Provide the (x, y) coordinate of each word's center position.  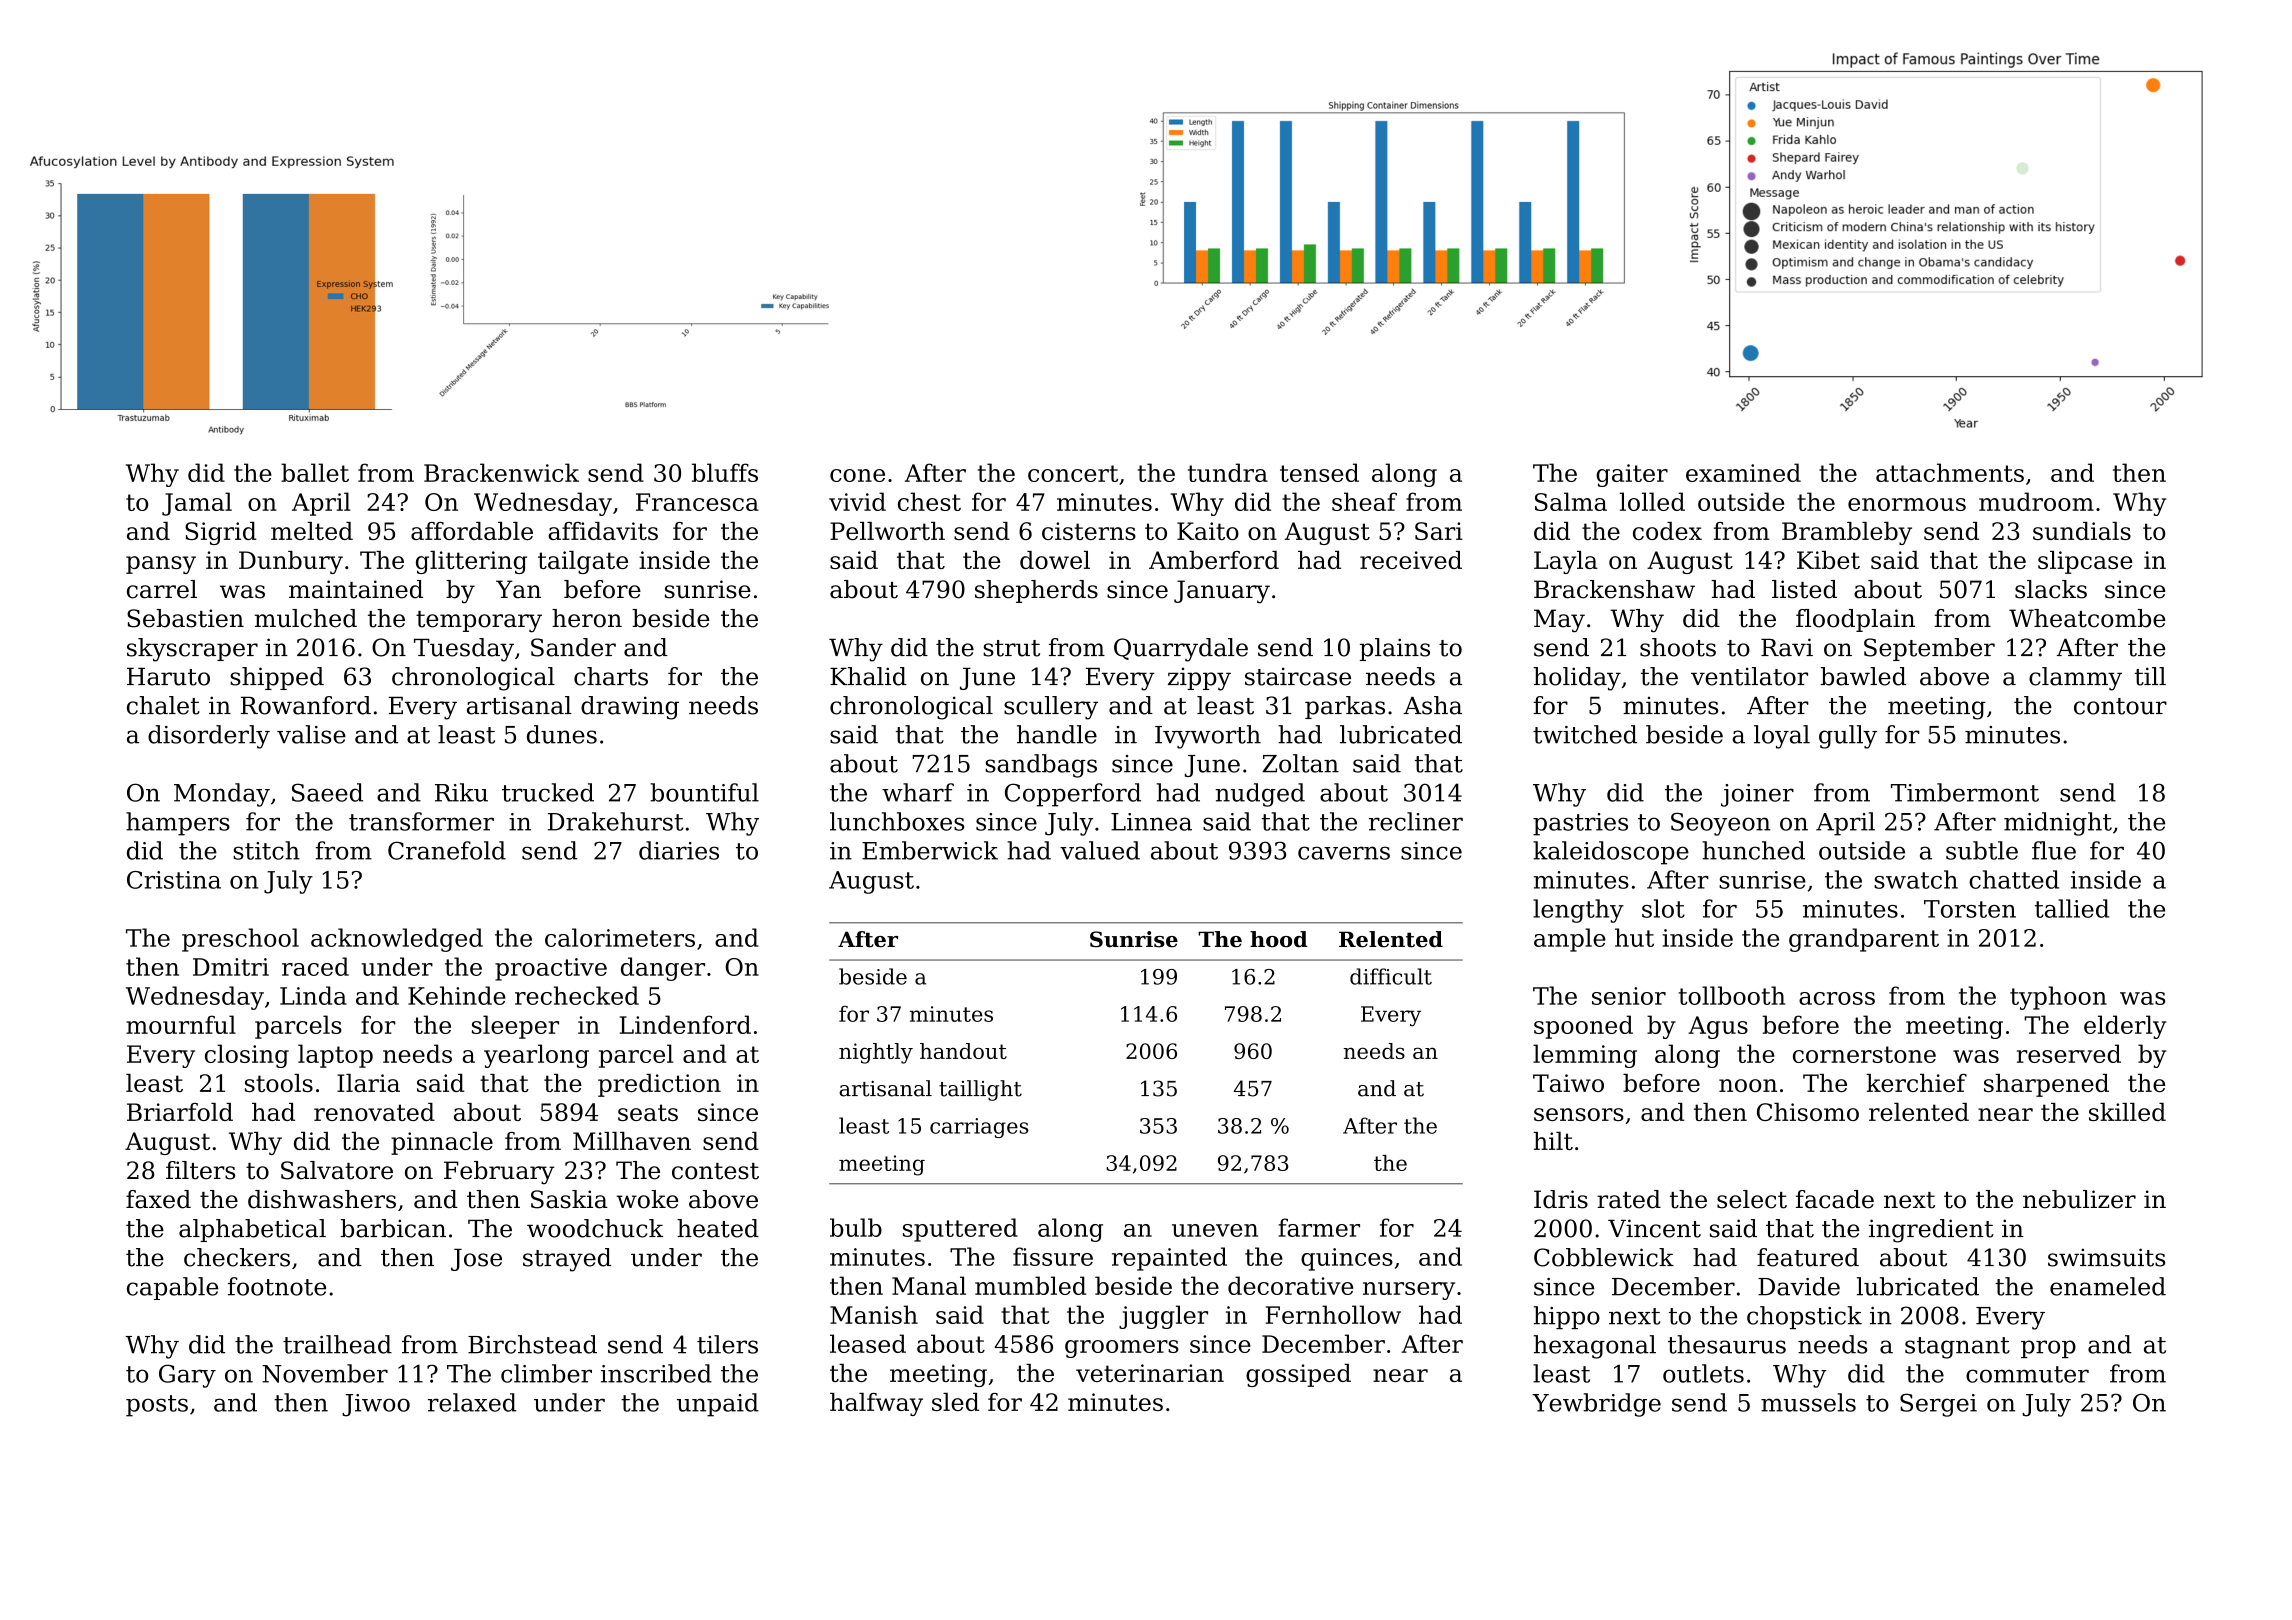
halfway (876, 1404)
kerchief (1916, 1083)
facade (1835, 1199)
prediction (659, 1085)
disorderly (209, 737)
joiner (1757, 795)
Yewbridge (1596, 1405)
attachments (1950, 472)
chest (929, 501)
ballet (315, 472)
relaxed (472, 1402)
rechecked (577, 995)
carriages (979, 1128)
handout (963, 1051)
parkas (1345, 707)
